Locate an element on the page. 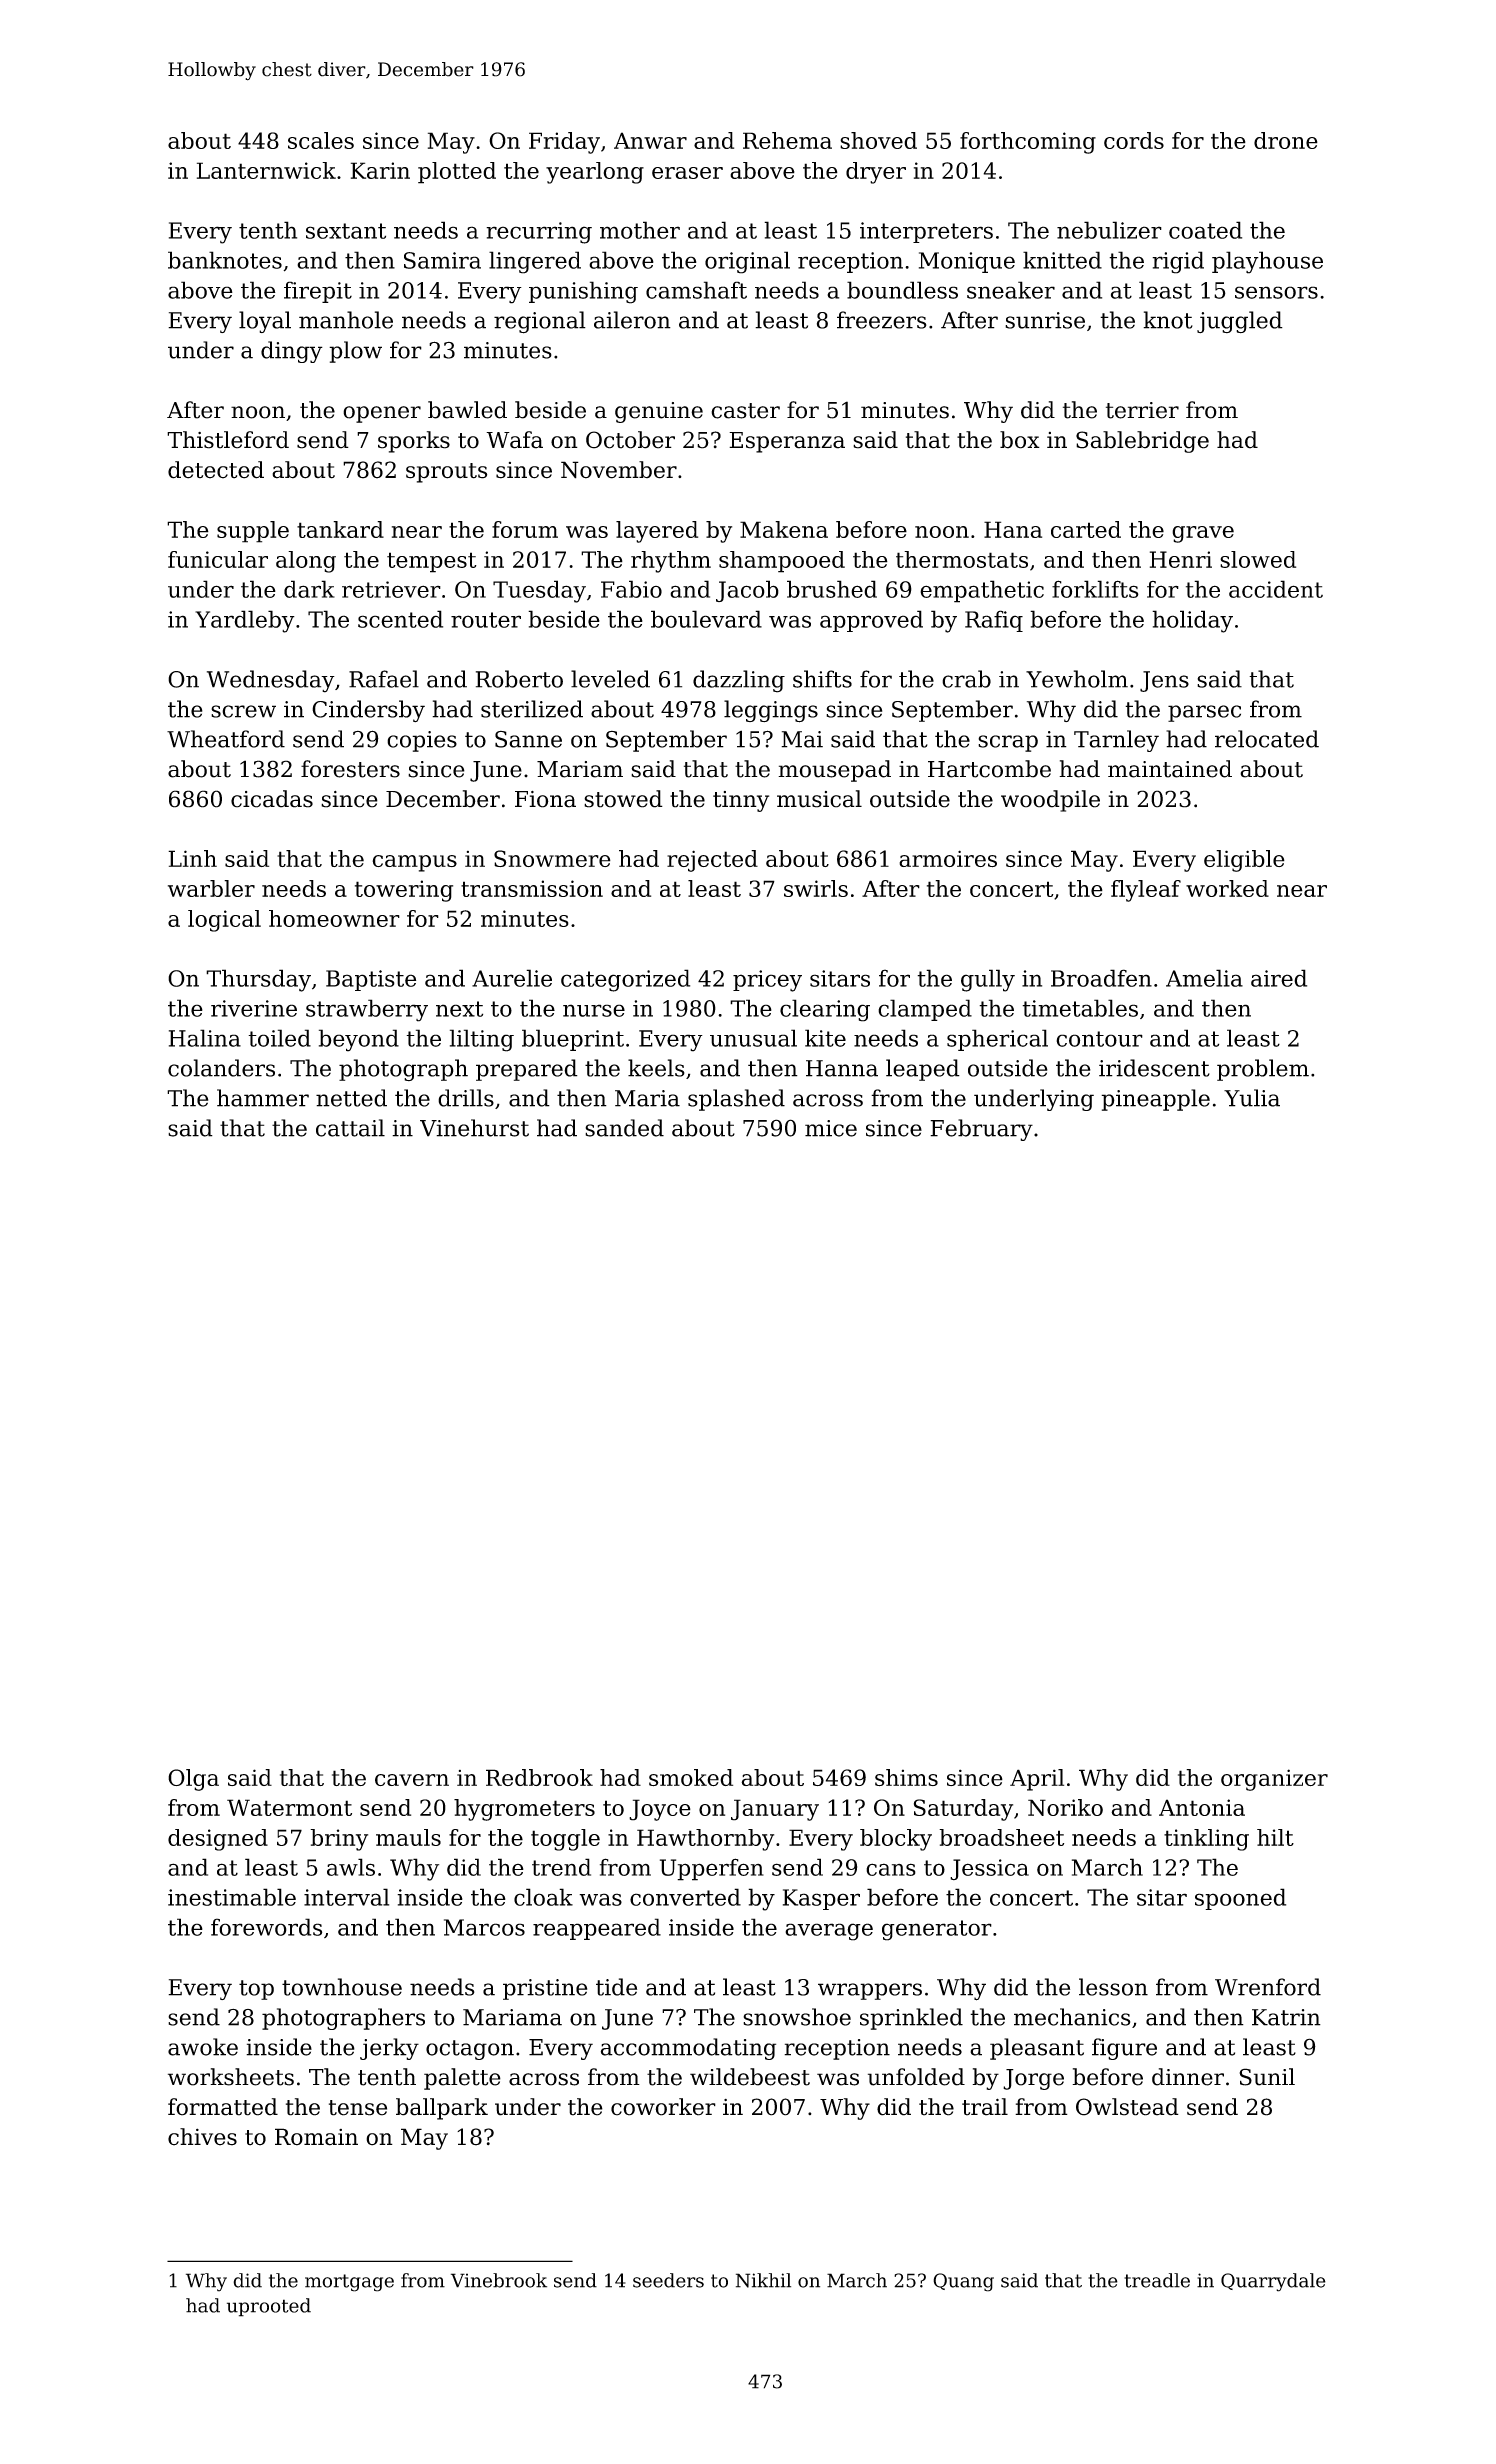 The width and height of the image is (1496, 2464). leggings is located at coordinates (771, 711).
